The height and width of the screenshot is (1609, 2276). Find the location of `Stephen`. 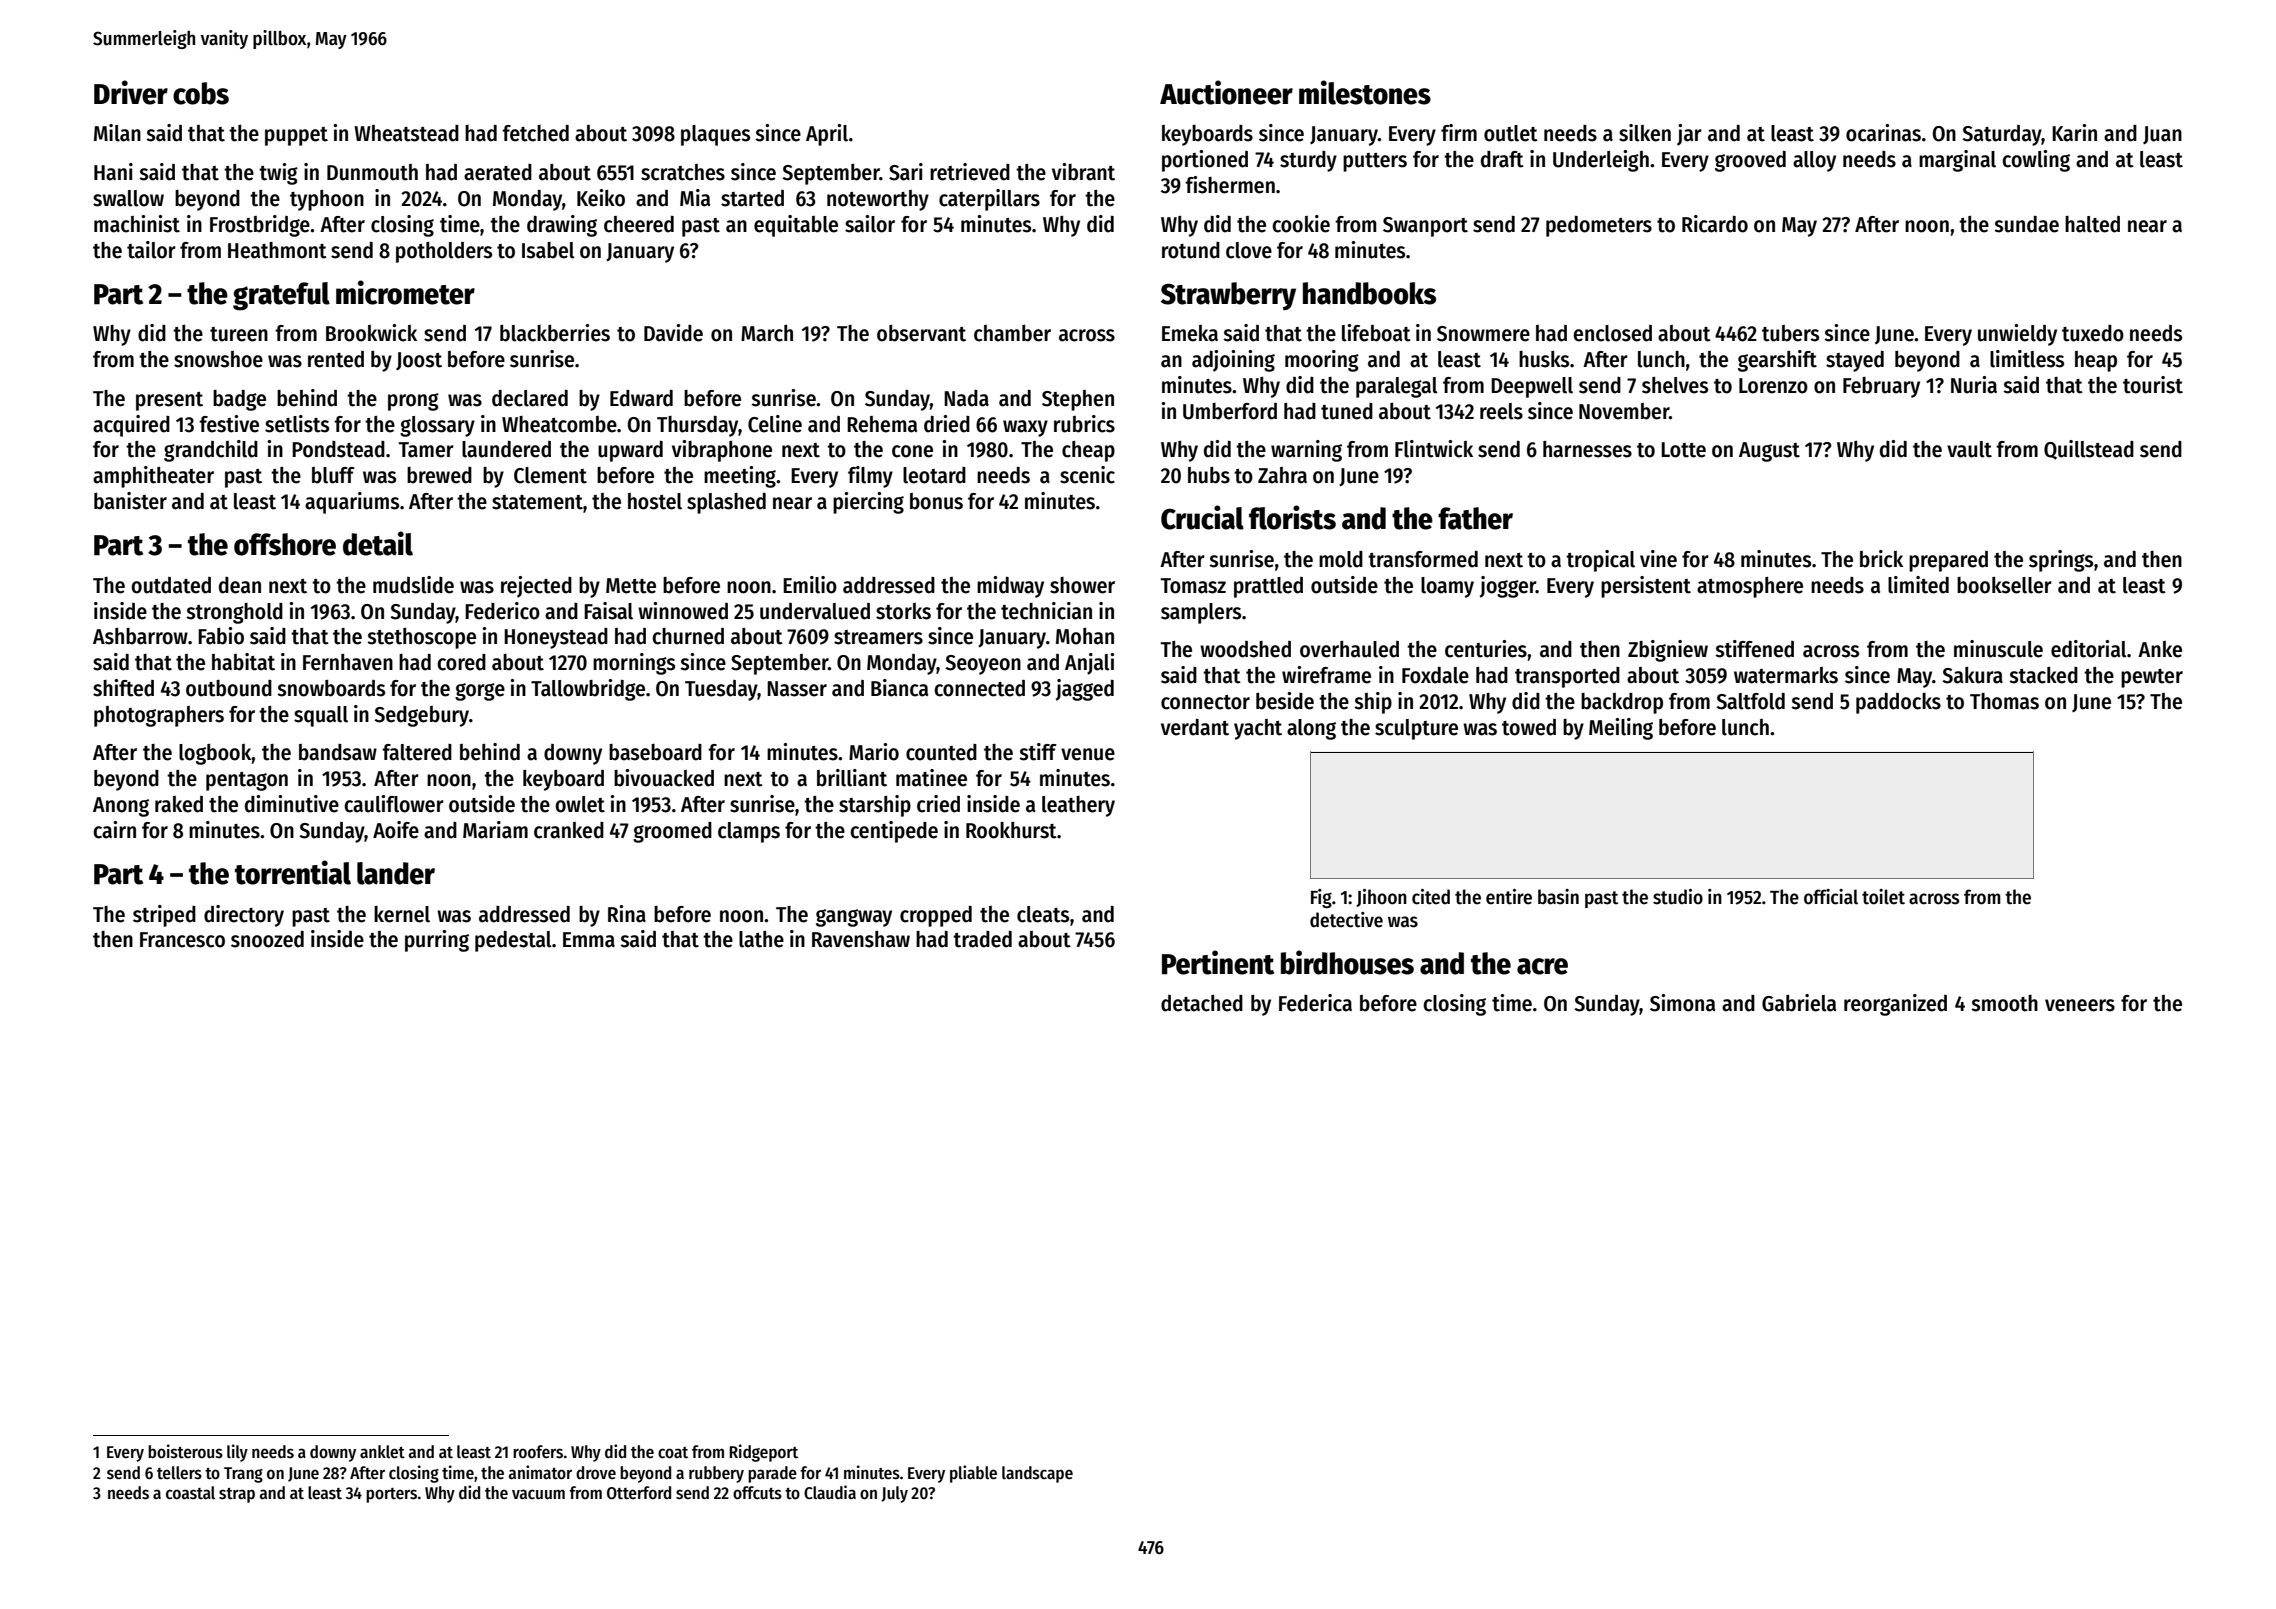

Stephen is located at coordinates (1078, 400).
